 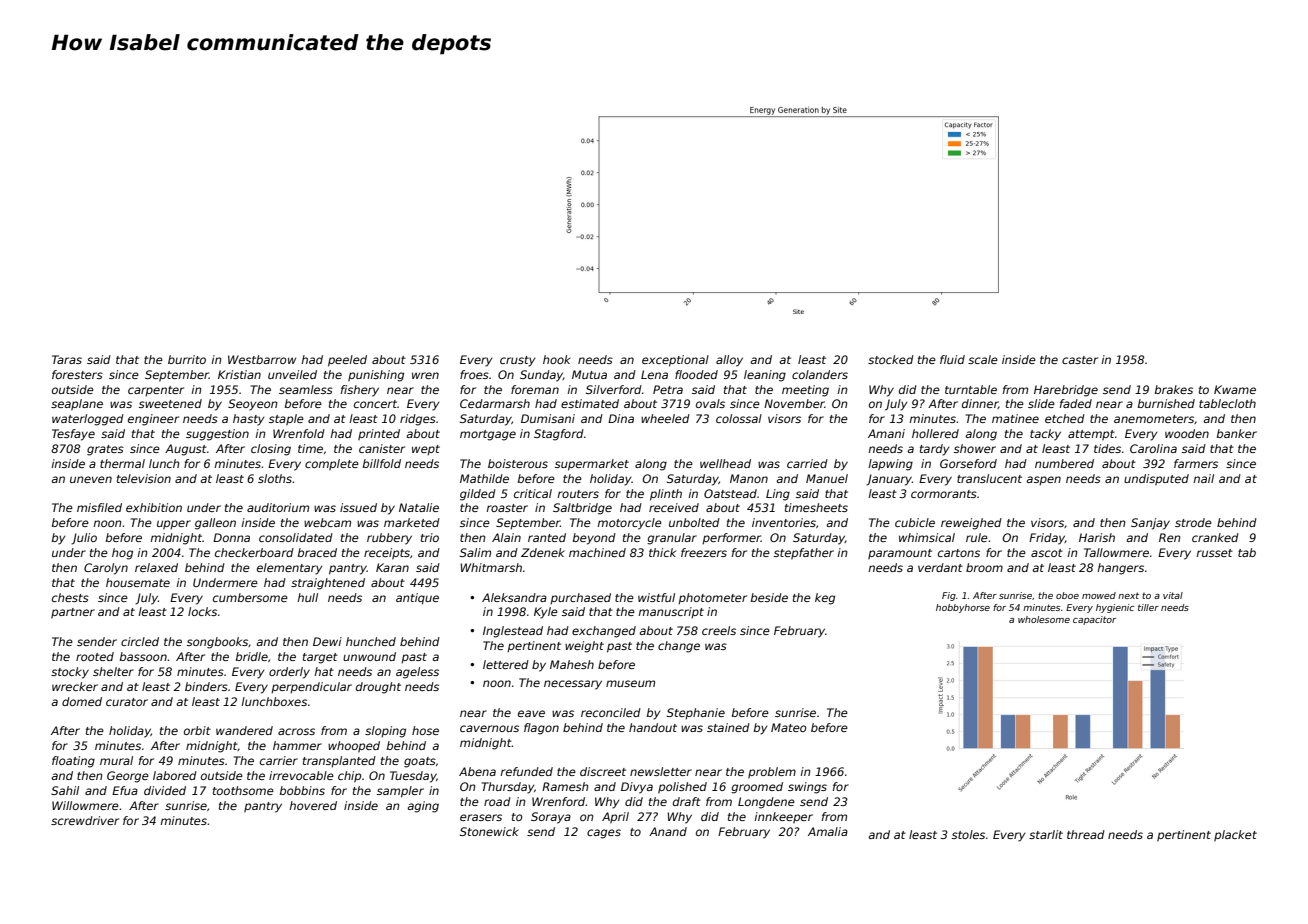 I want to click on colanders, so click(x=820, y=374).
